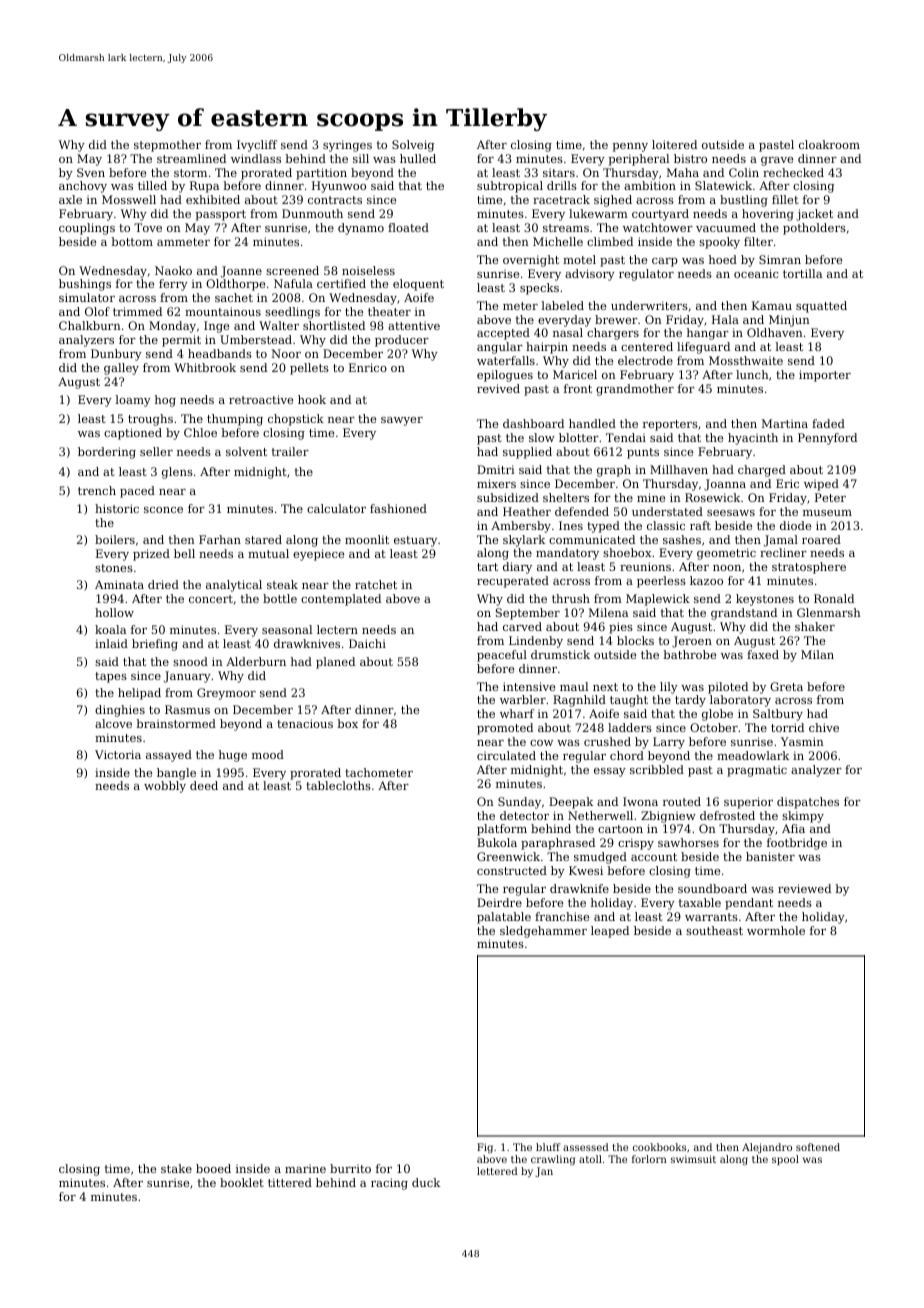 The image size is (924, 1308). What do you see at coordinates (413, 146) in the page?
I see `Solveig` at bounding box center [413, 146].
